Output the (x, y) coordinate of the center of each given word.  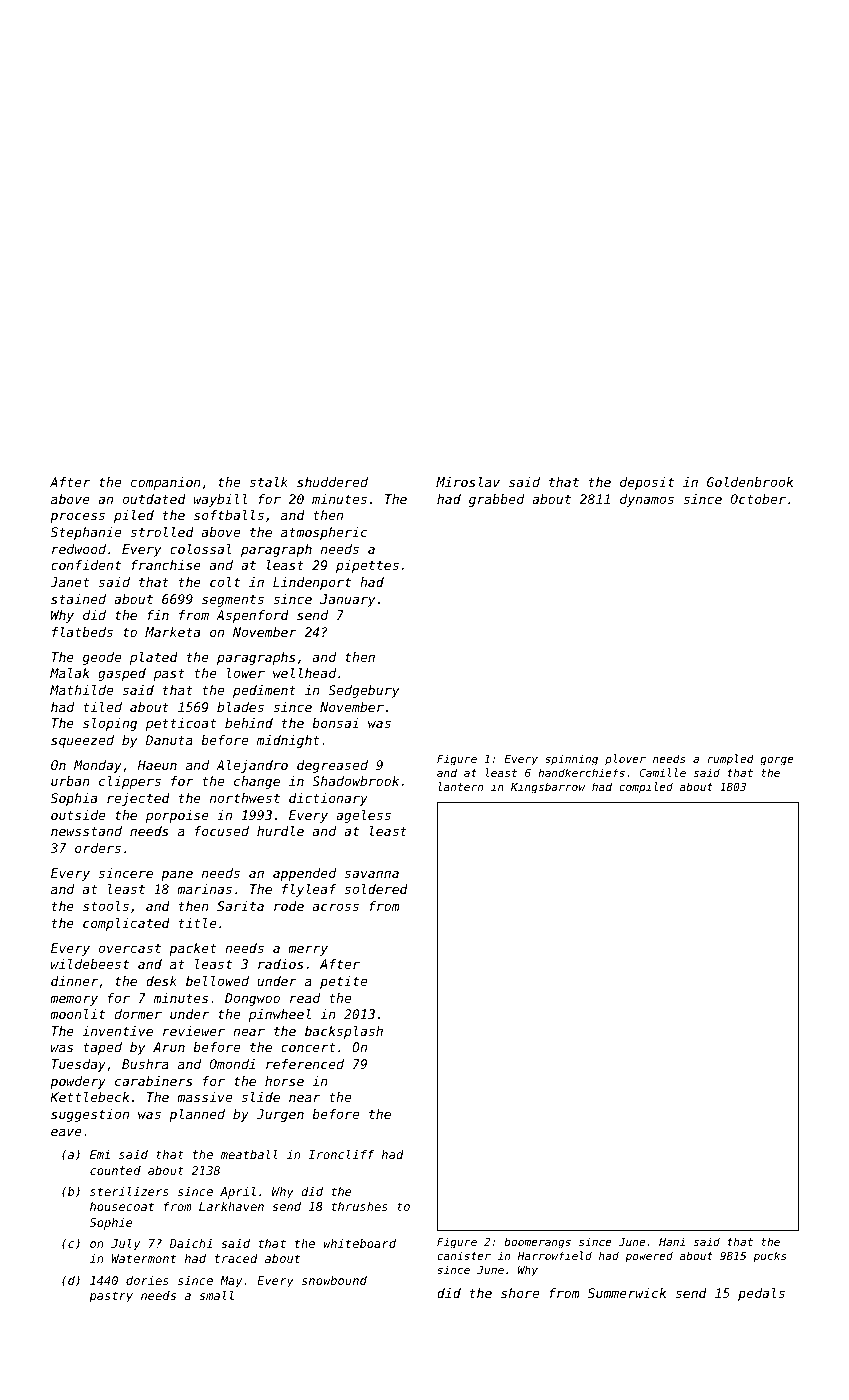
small (216, 1295)
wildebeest (90, 964)
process (77, 517)
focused (222, 831)
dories (147, 1280)
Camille (662, 772)
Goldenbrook (750, 482)
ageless (363, 816)
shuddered (332, 482)
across (336, 907)
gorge (777, 761)
